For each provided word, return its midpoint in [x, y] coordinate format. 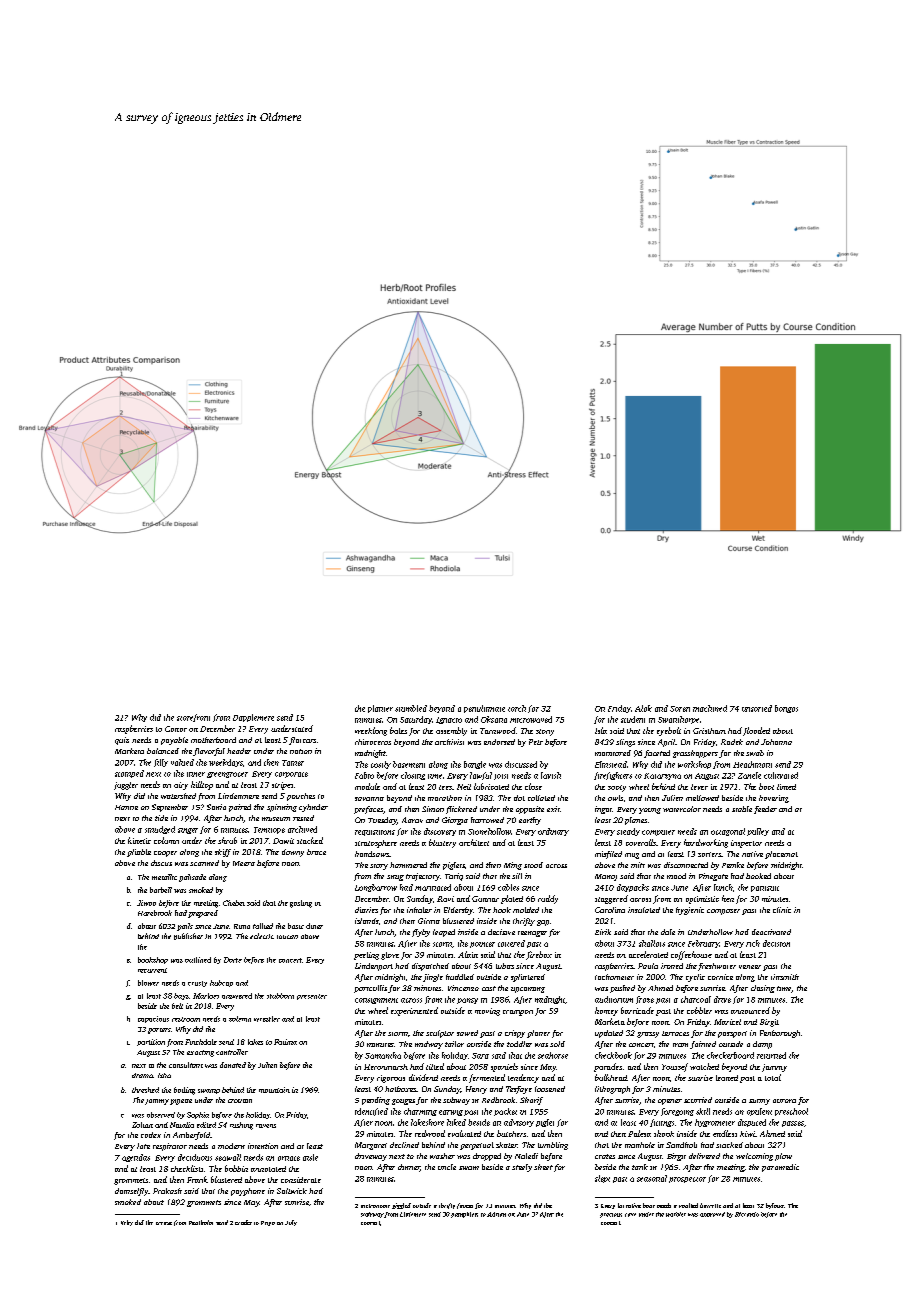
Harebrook [155, 913]
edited [206, 1125]
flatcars [302, 741]
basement [409, 764]
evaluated [464, 1133]
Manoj [606, 877]
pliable [139, 853]
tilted [435, 1066]
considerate [301, 1180]
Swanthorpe [678, 720]
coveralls [641, 842]
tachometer [614, 977]
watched [704, 1066]
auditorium [614, 999]
